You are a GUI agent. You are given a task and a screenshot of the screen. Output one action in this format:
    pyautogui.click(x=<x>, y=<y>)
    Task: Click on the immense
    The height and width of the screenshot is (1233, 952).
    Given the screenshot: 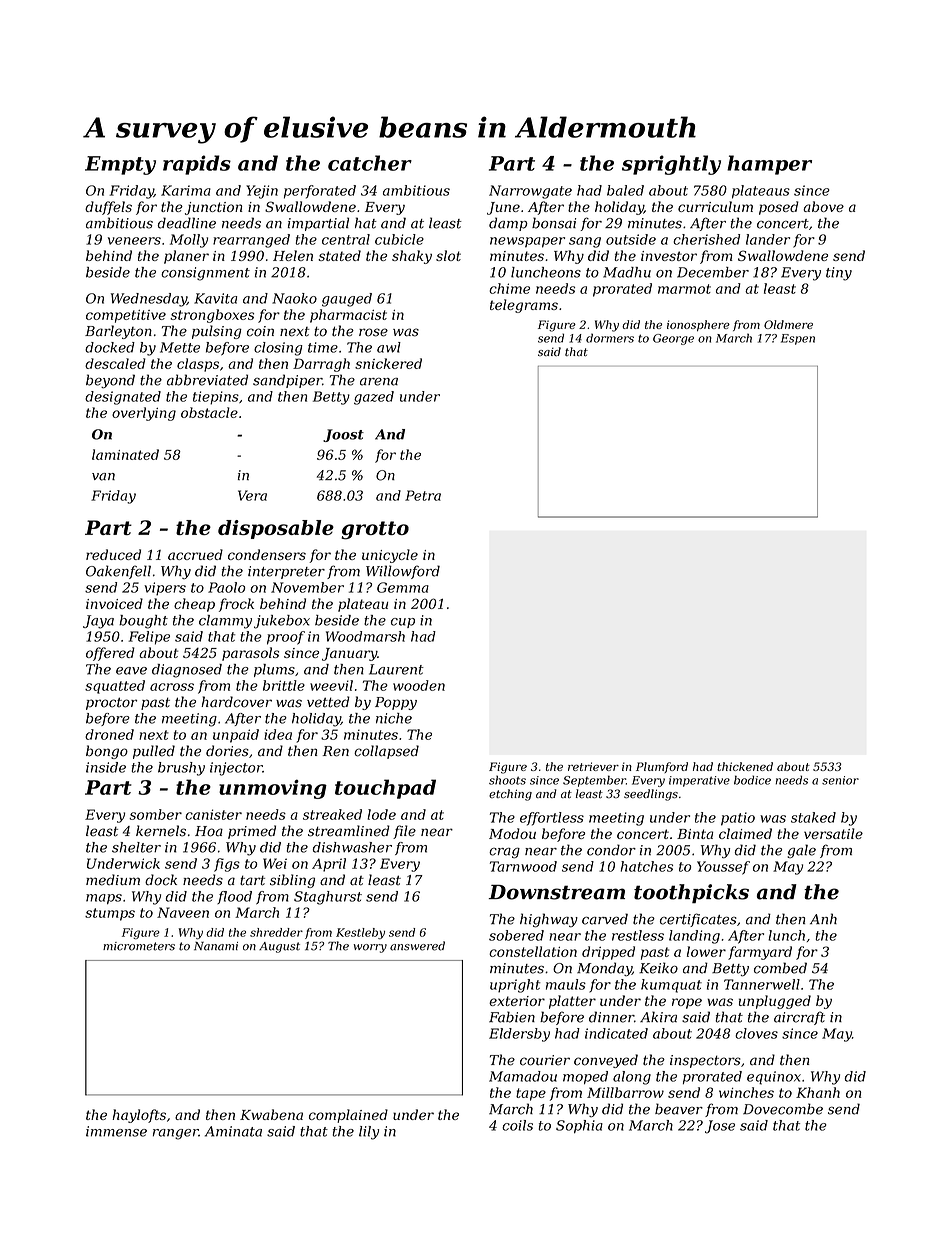 What is the action you would take?
    pyautogui.click(x=116, y=1131)
